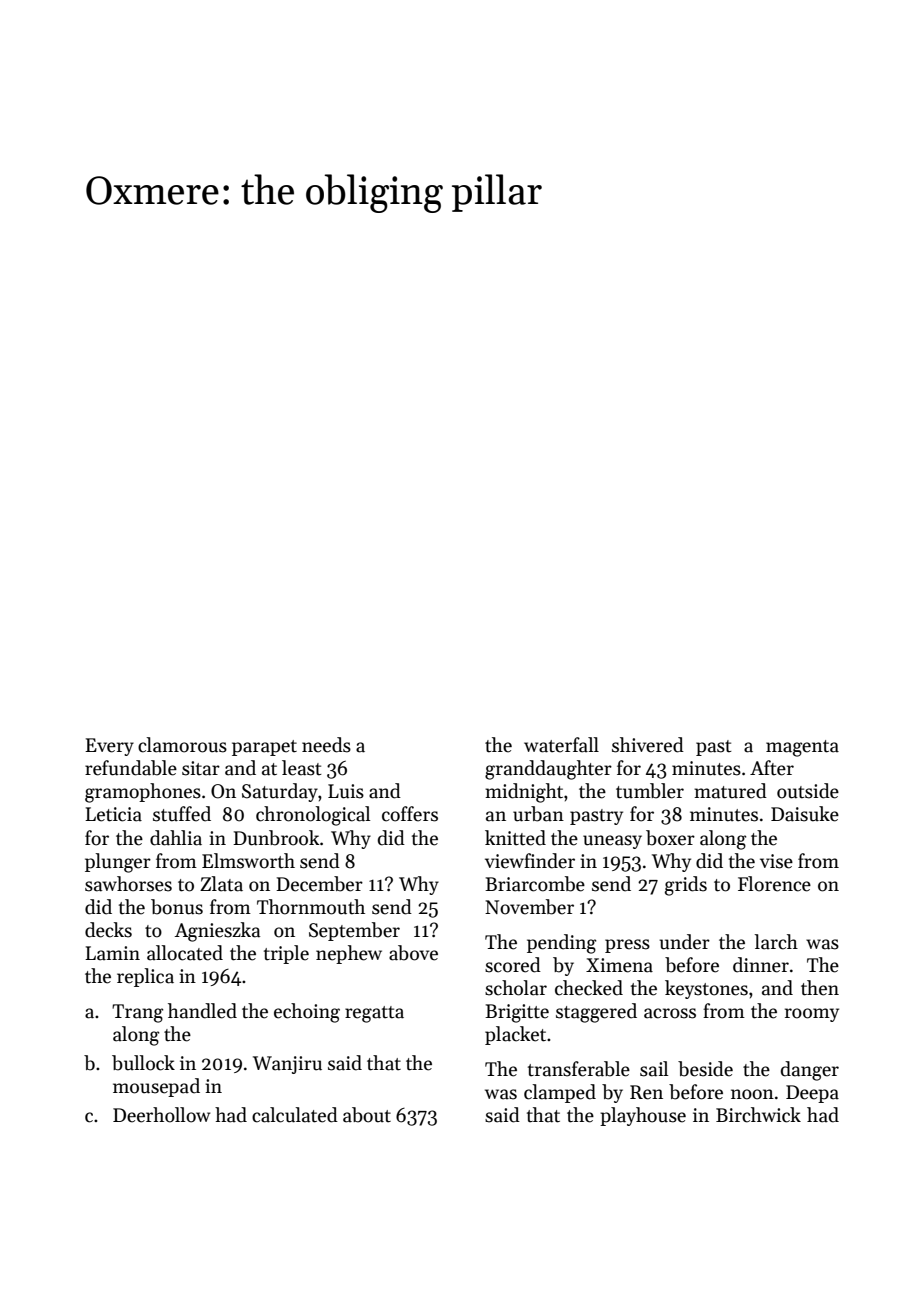  I want to click on clamorous, so click(182, 745).
